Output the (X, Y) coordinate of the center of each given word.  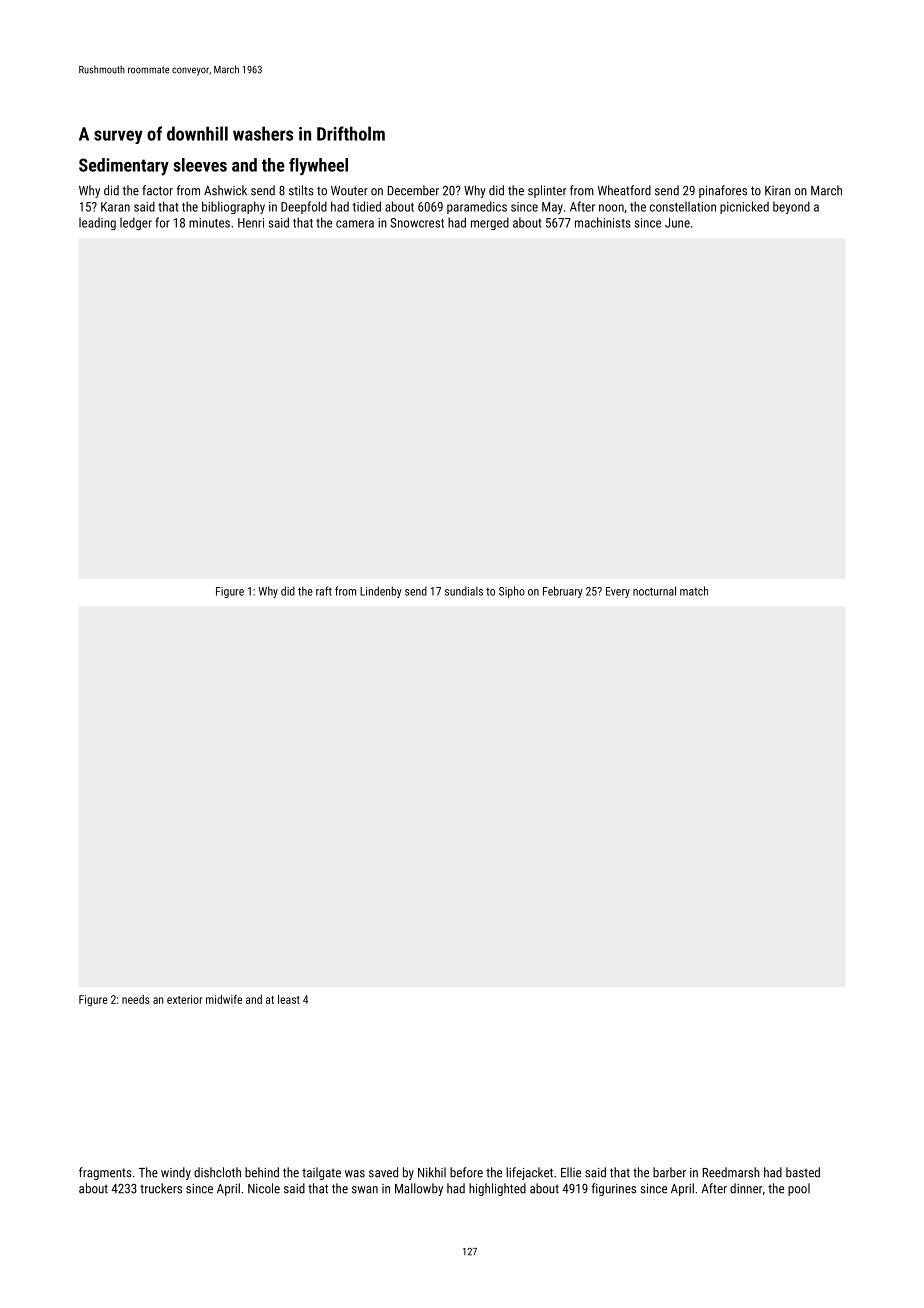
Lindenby (381, 592)
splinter (547, 191)
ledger (136, 223)
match (694, 591)
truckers (161, 1188)
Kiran (778, 191)
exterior (184, 999)
